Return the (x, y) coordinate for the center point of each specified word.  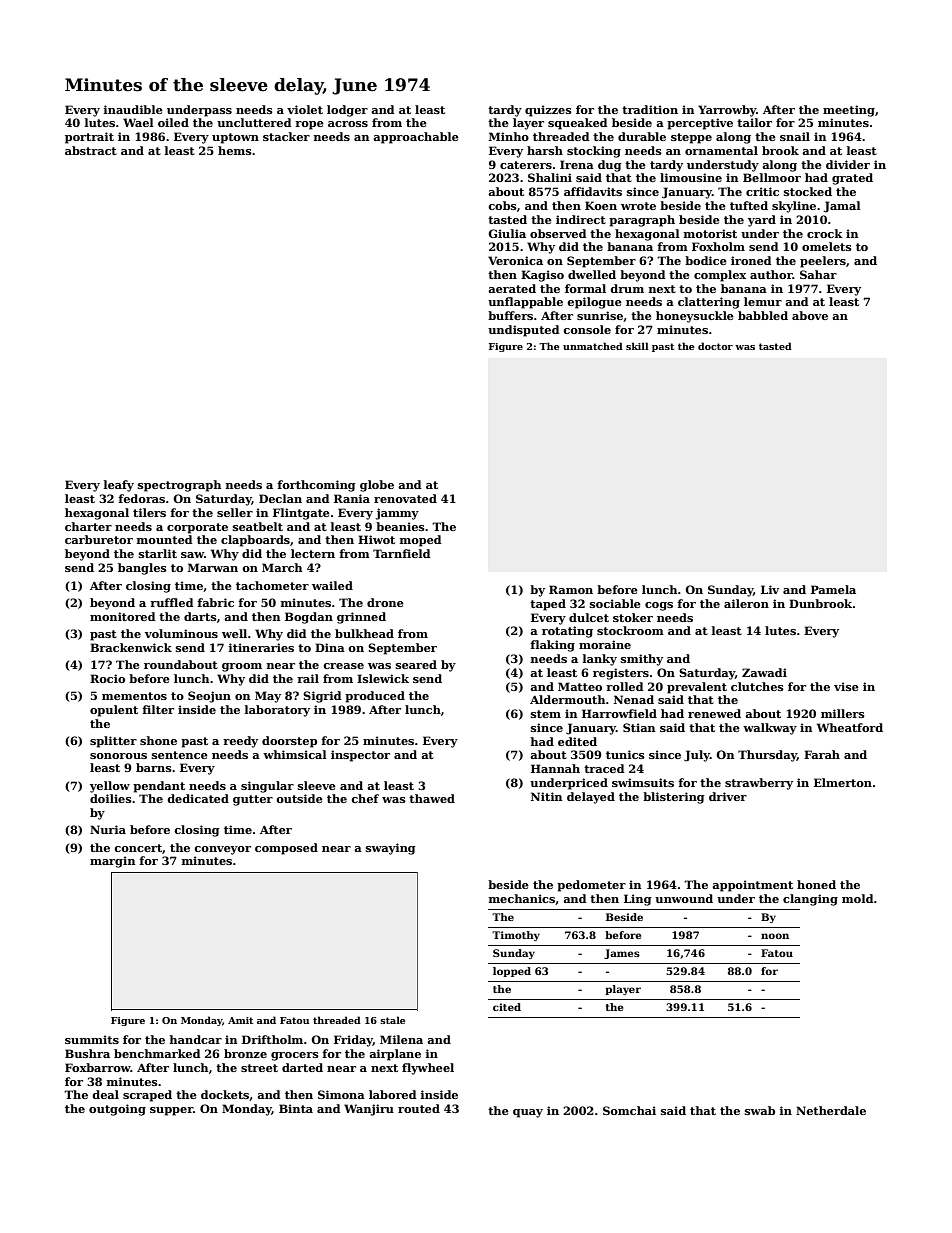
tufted (749, 205)
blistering (674, 798)
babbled (763, 315)
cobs (502, 205)
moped (421, 541)
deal (105, 1094)
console (587, 329)
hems (235, 150)
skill (637, 346)
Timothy (516, 936)
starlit (158, 553)
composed (286, 849)
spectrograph (179, 486)
